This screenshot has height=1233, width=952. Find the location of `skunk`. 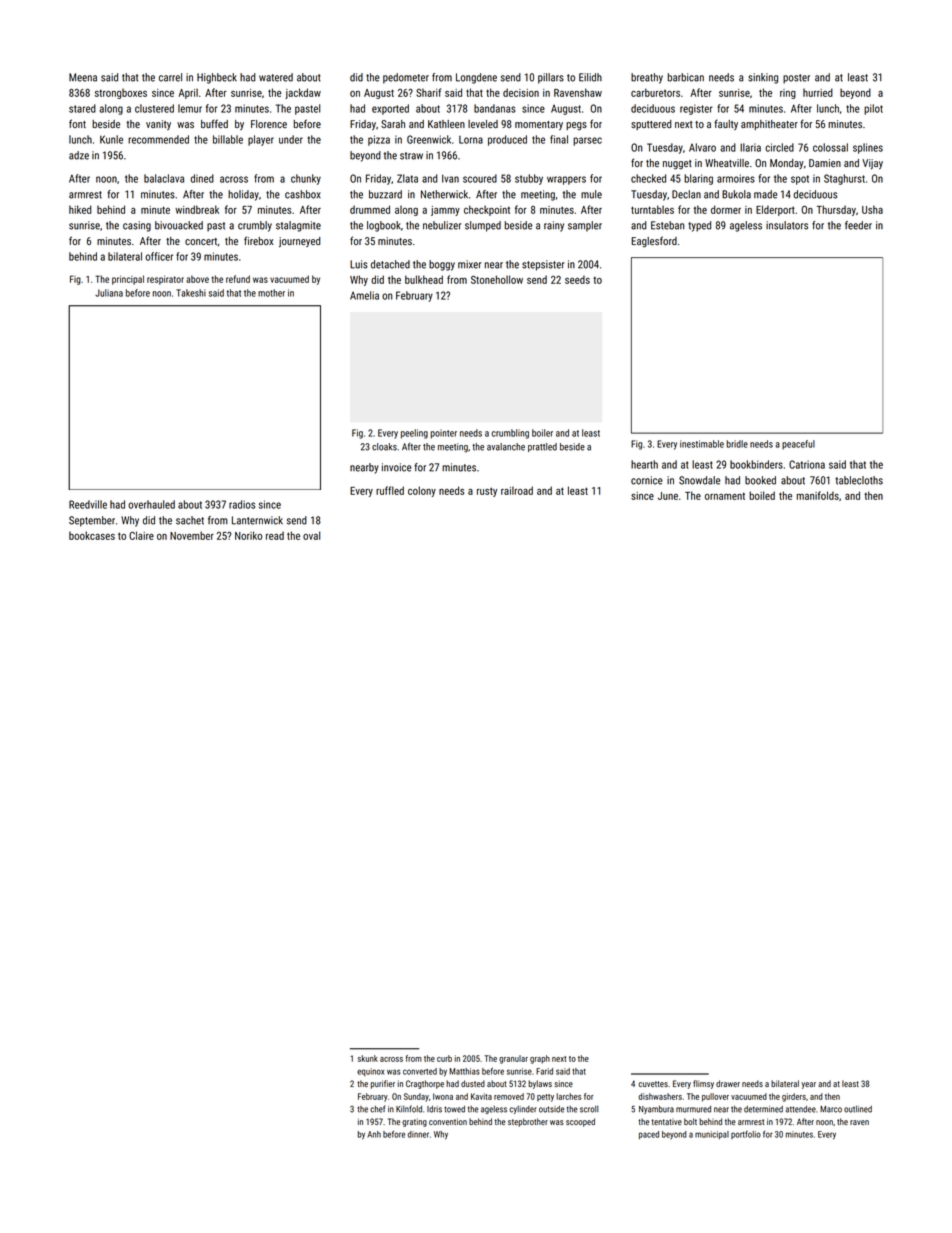

skunk is located at coordinates (368, 1058).
